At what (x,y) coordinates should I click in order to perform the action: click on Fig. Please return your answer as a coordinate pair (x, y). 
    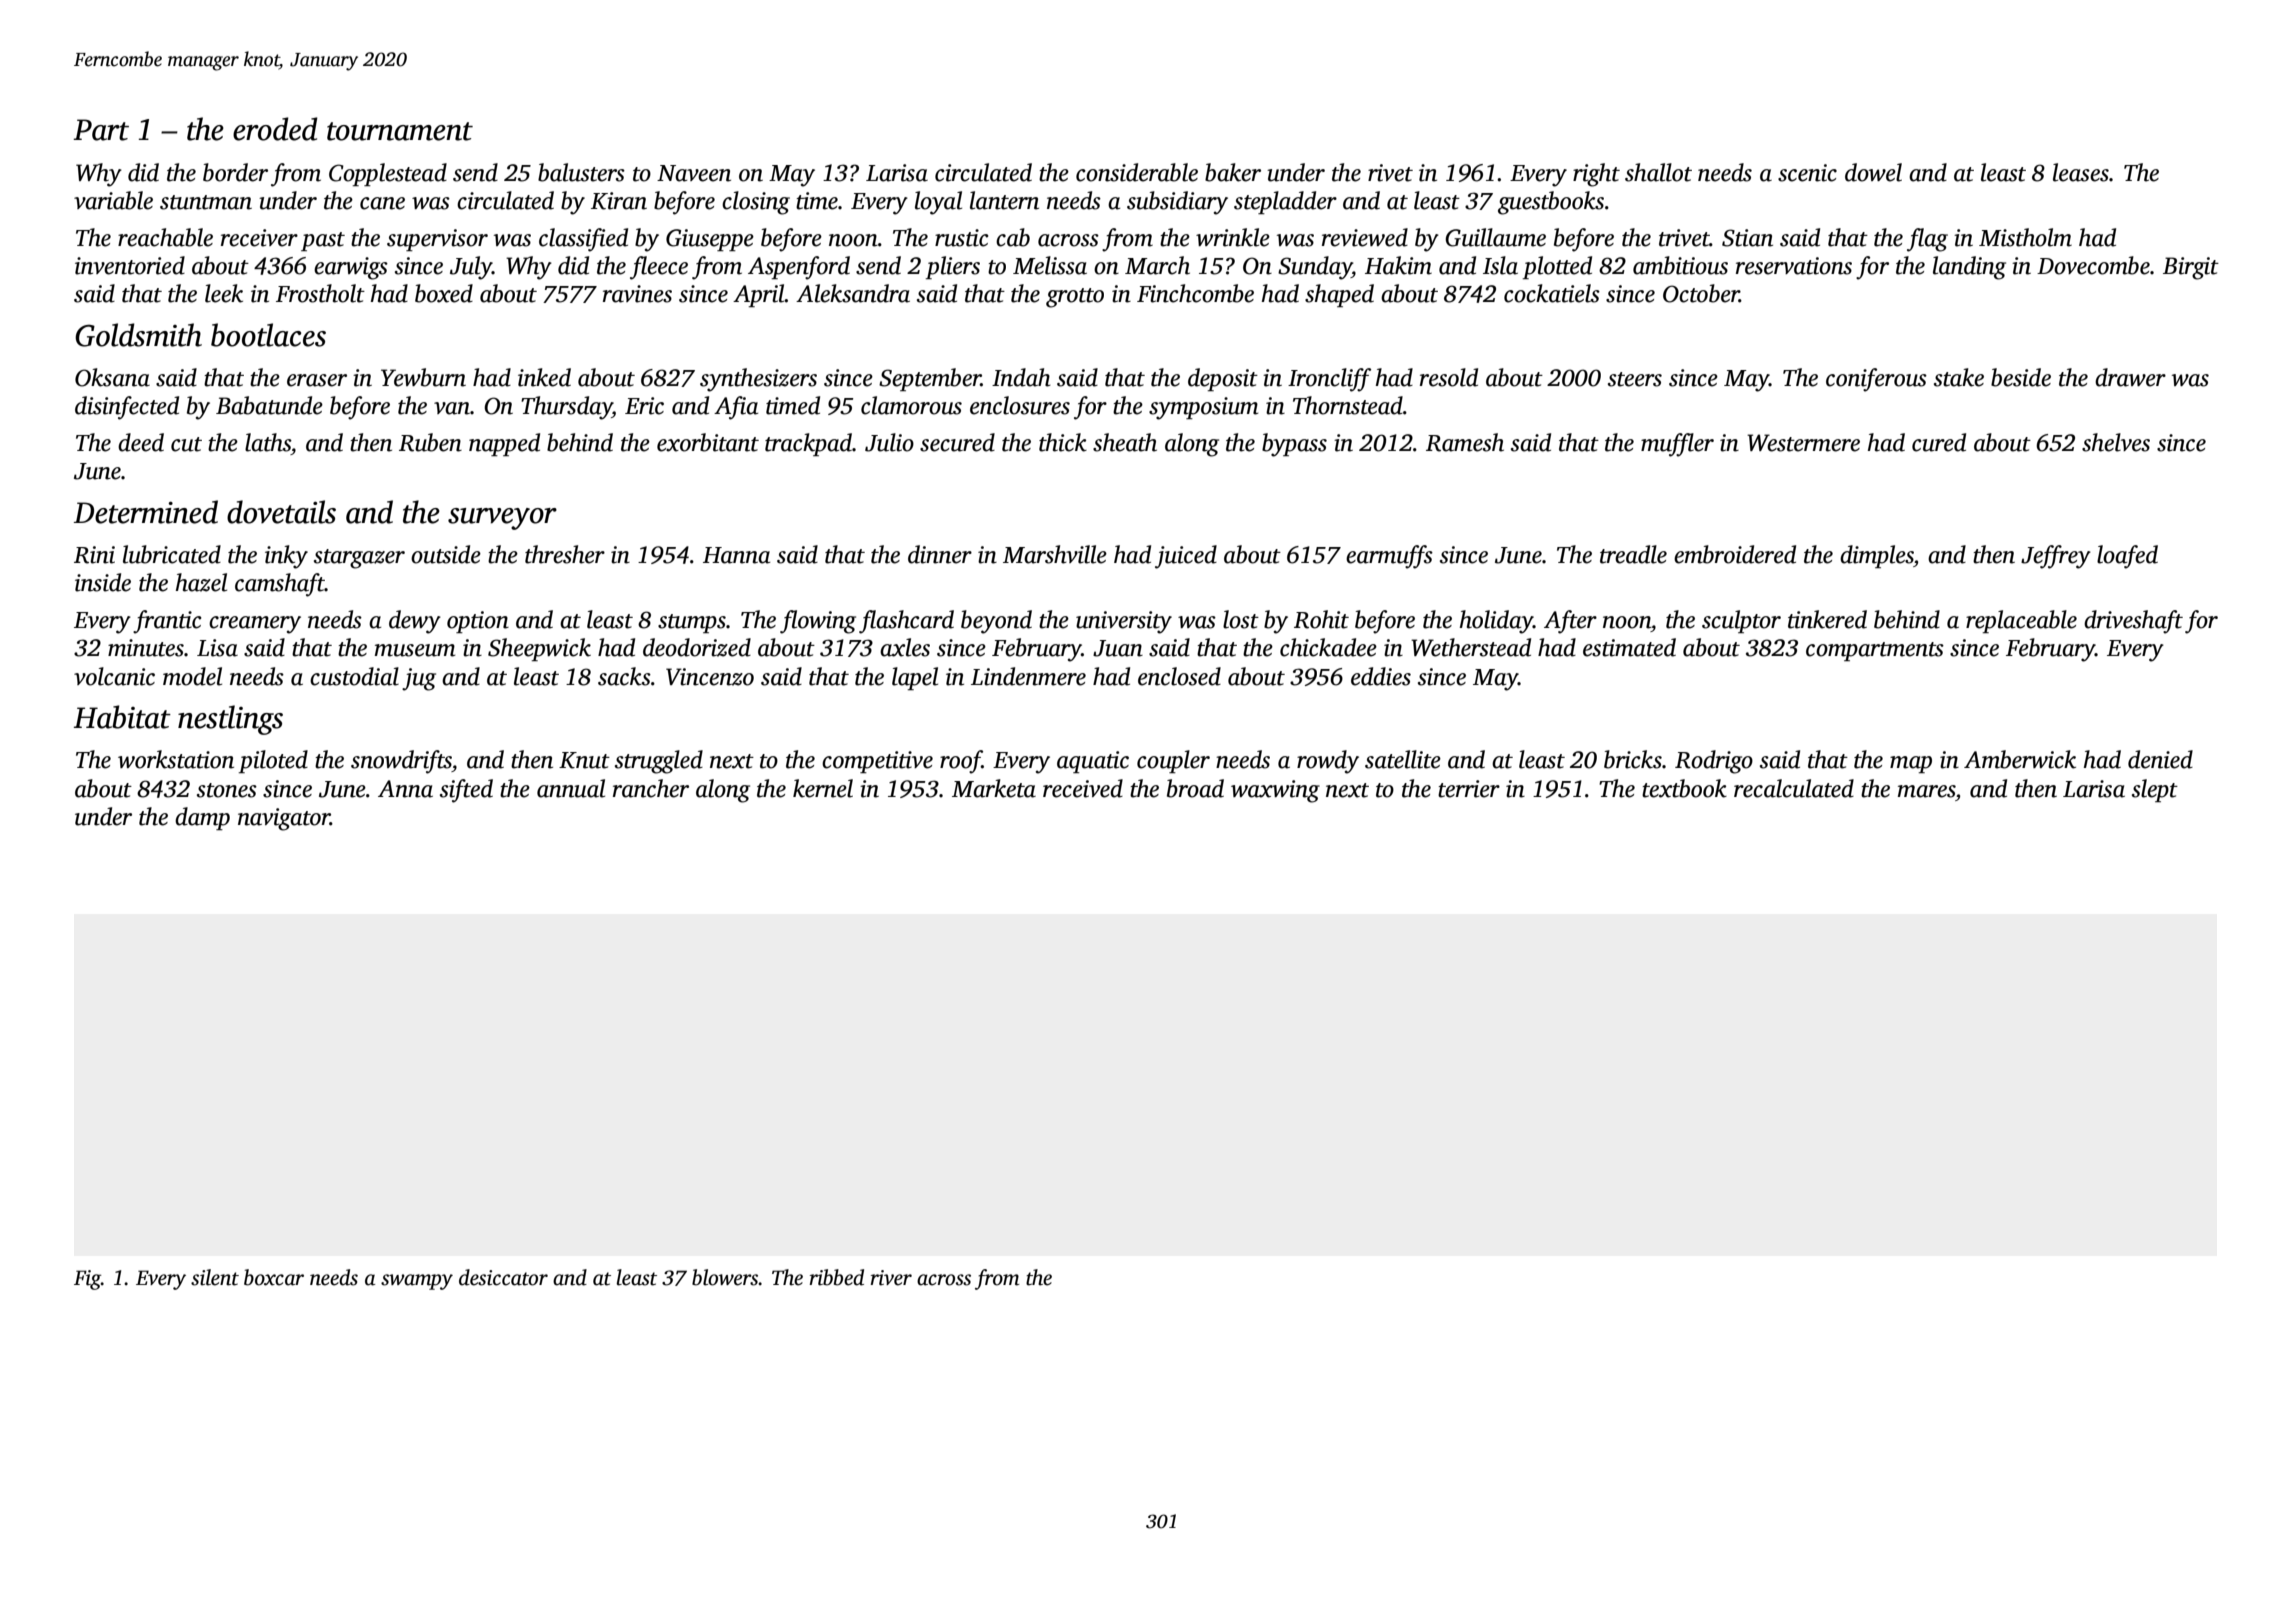
    Looking at the image, I should click on (87, 1280).
